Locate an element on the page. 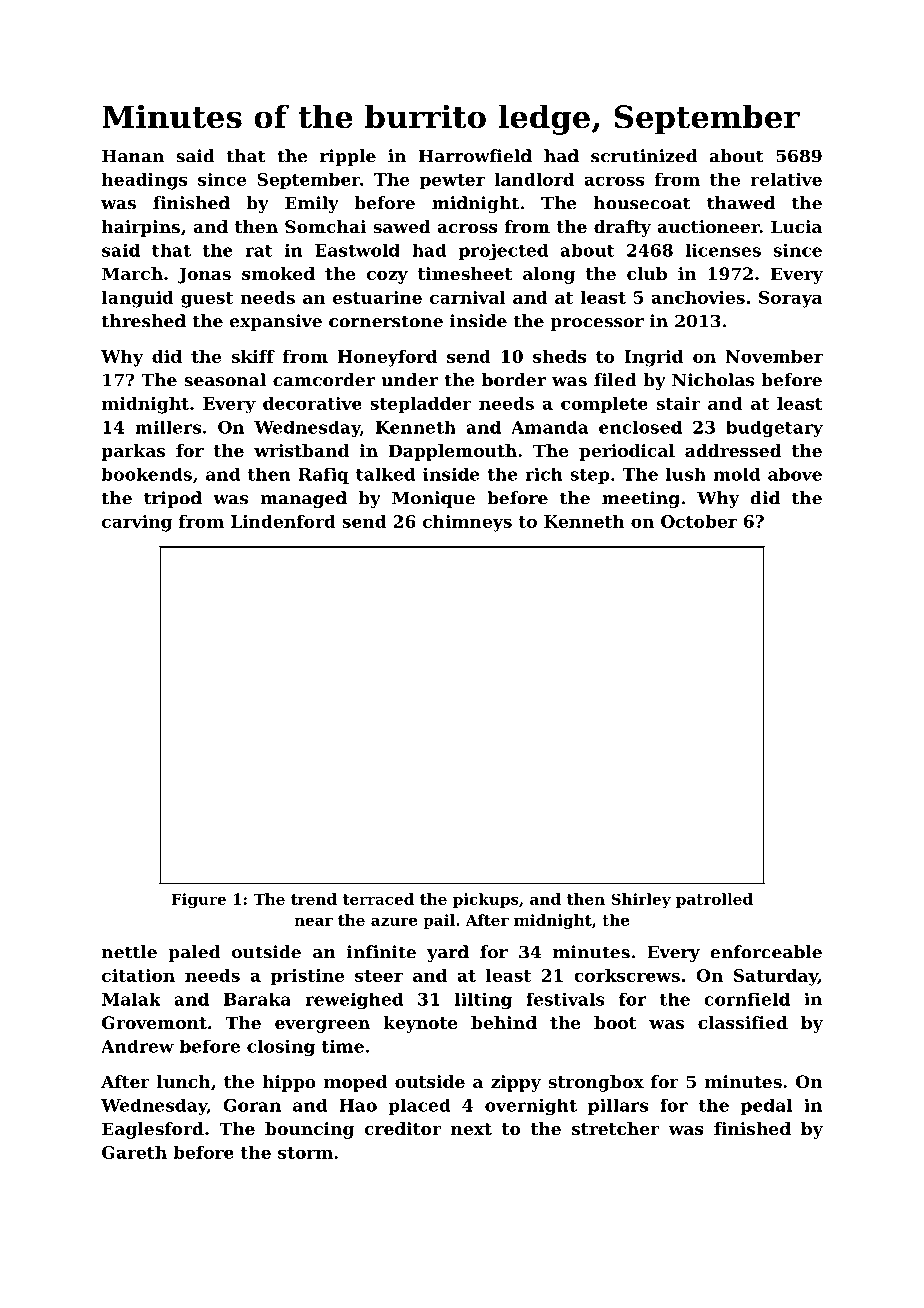 This image has width=924, height=1308. Gareth is located at coordinates (134, 1152).
